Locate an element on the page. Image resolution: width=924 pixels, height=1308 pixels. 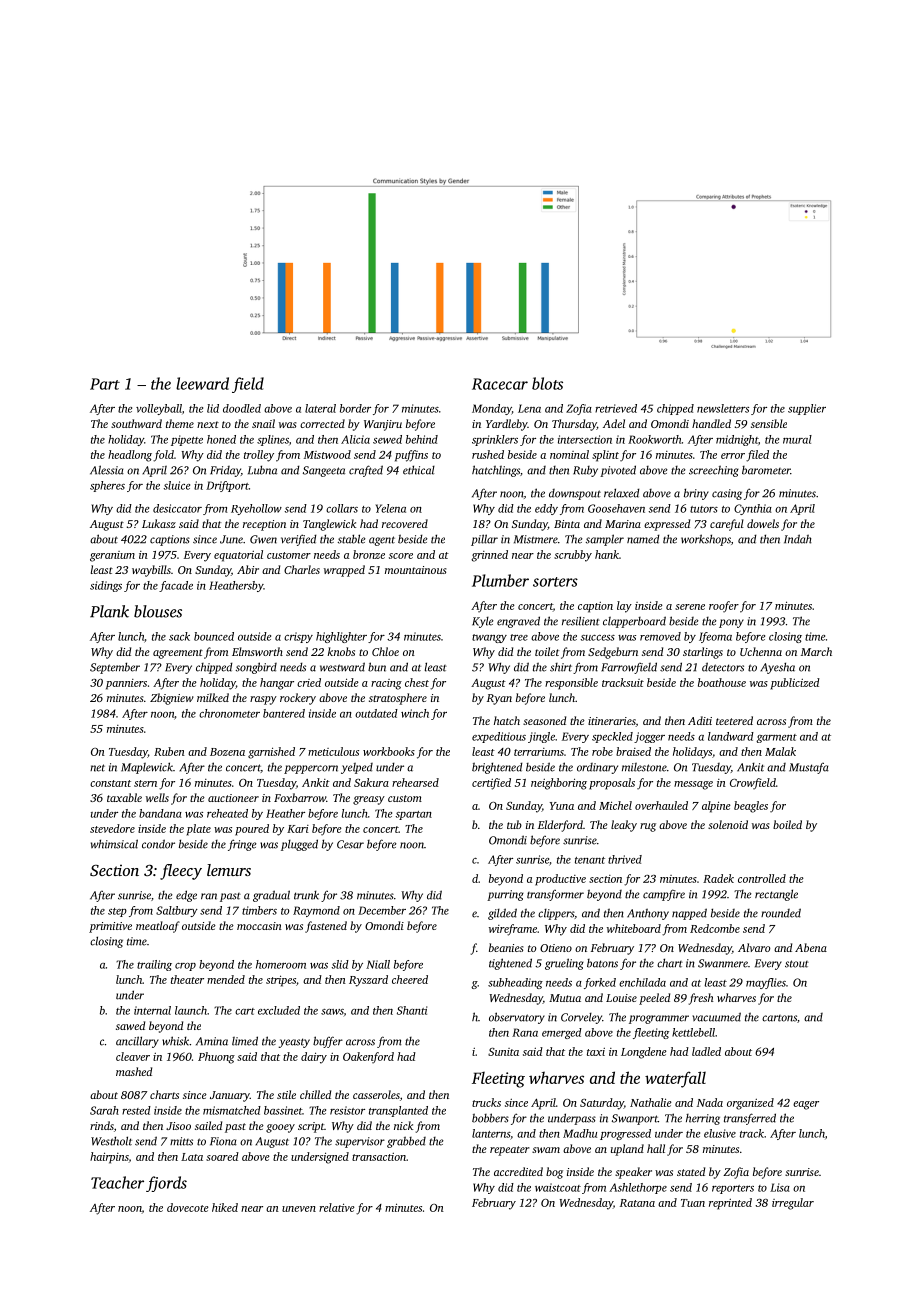
knobs is located at coordinates (341, 651).
